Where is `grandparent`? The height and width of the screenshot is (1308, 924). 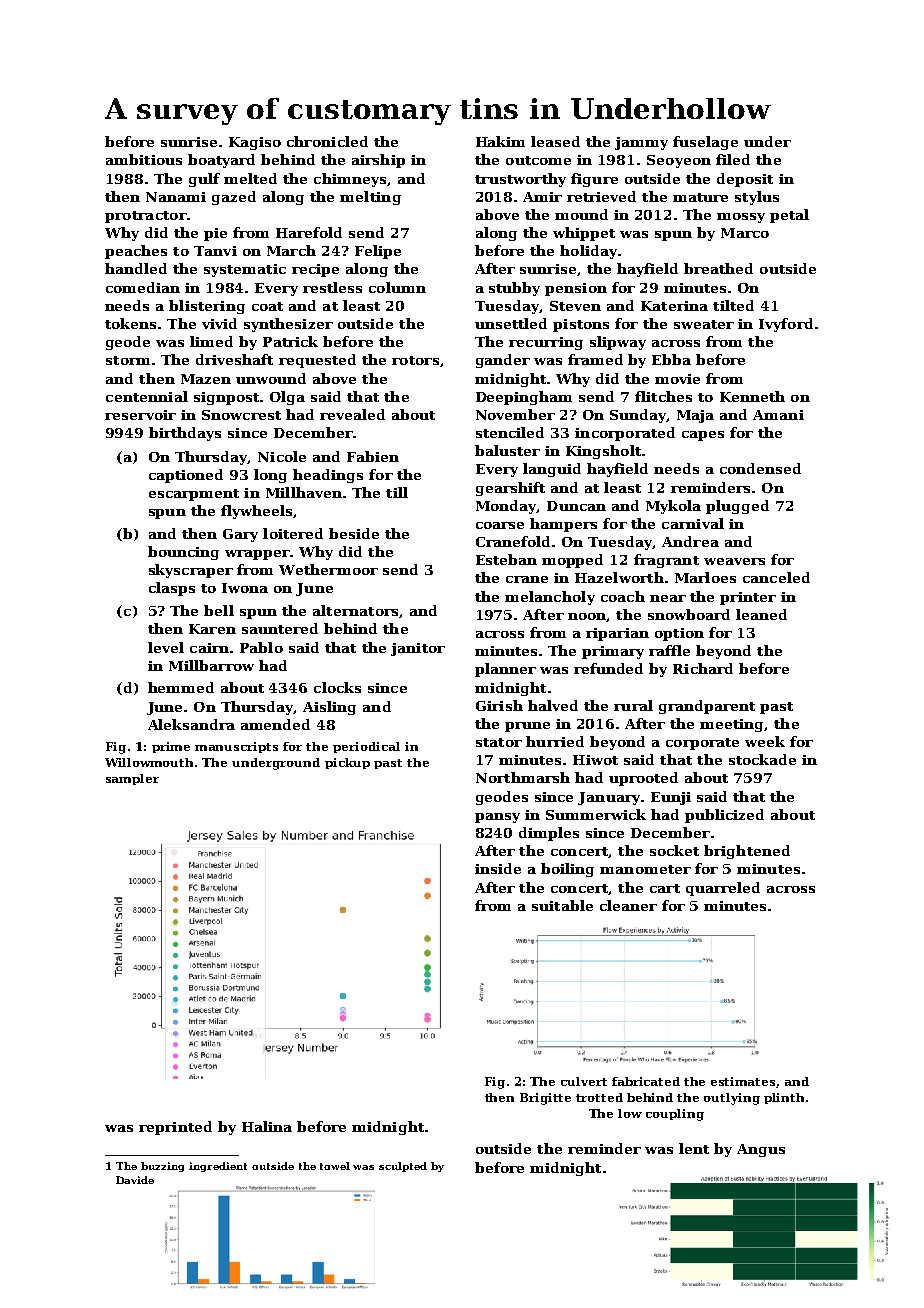 grandparent is located at coordinates (707, 707).
